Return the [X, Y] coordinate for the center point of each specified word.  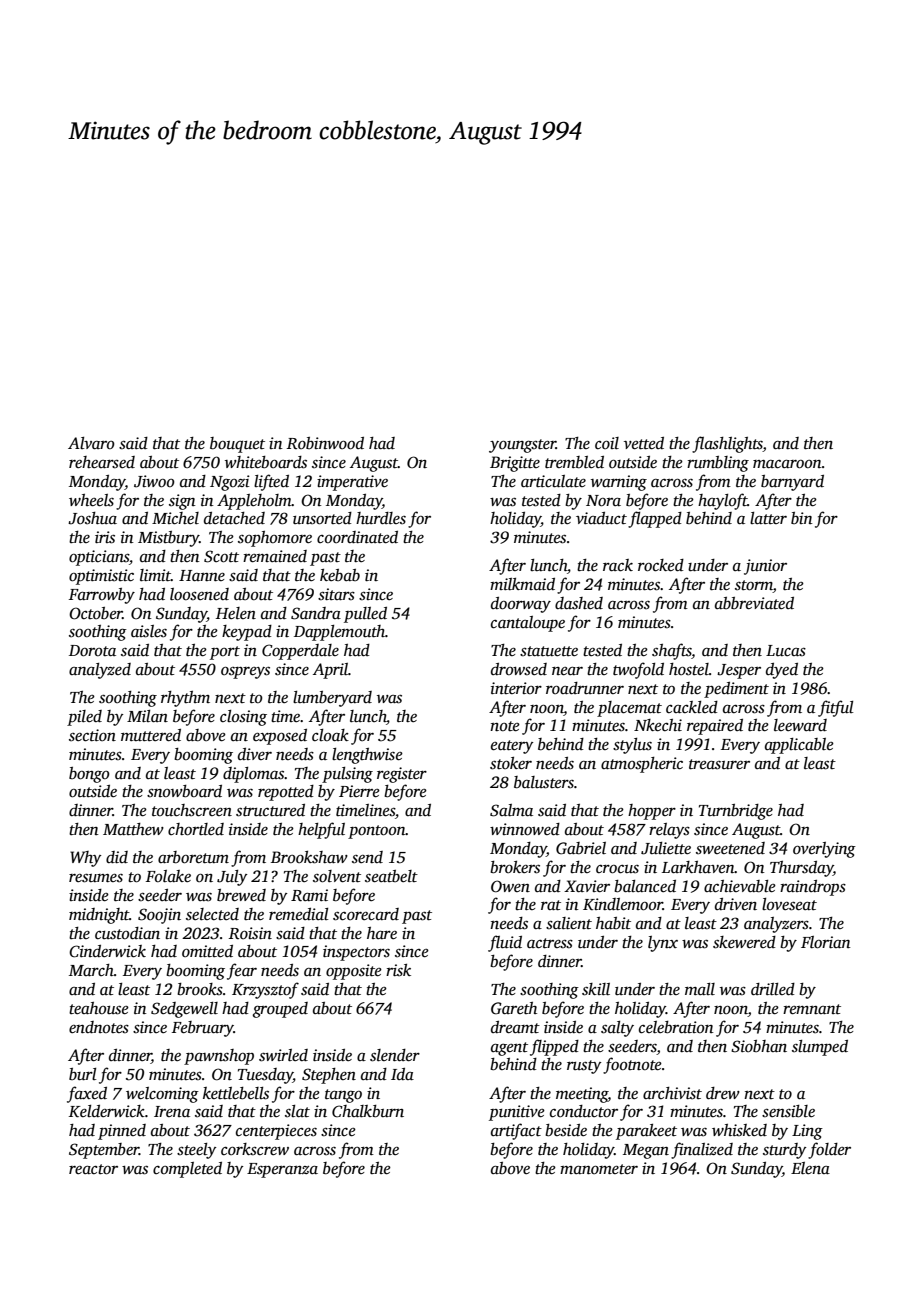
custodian [127, 933]
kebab [340, 575]
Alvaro [91, 443]
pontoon [377, 832]
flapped [655, 519]
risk [398, 970]
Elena [810, 1168]
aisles [149, 631]
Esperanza [282, 1170]
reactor [93, 1169]
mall [700, 989]
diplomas [254, 775]
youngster [522, 446]
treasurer [719, 764]
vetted [644, 443]
